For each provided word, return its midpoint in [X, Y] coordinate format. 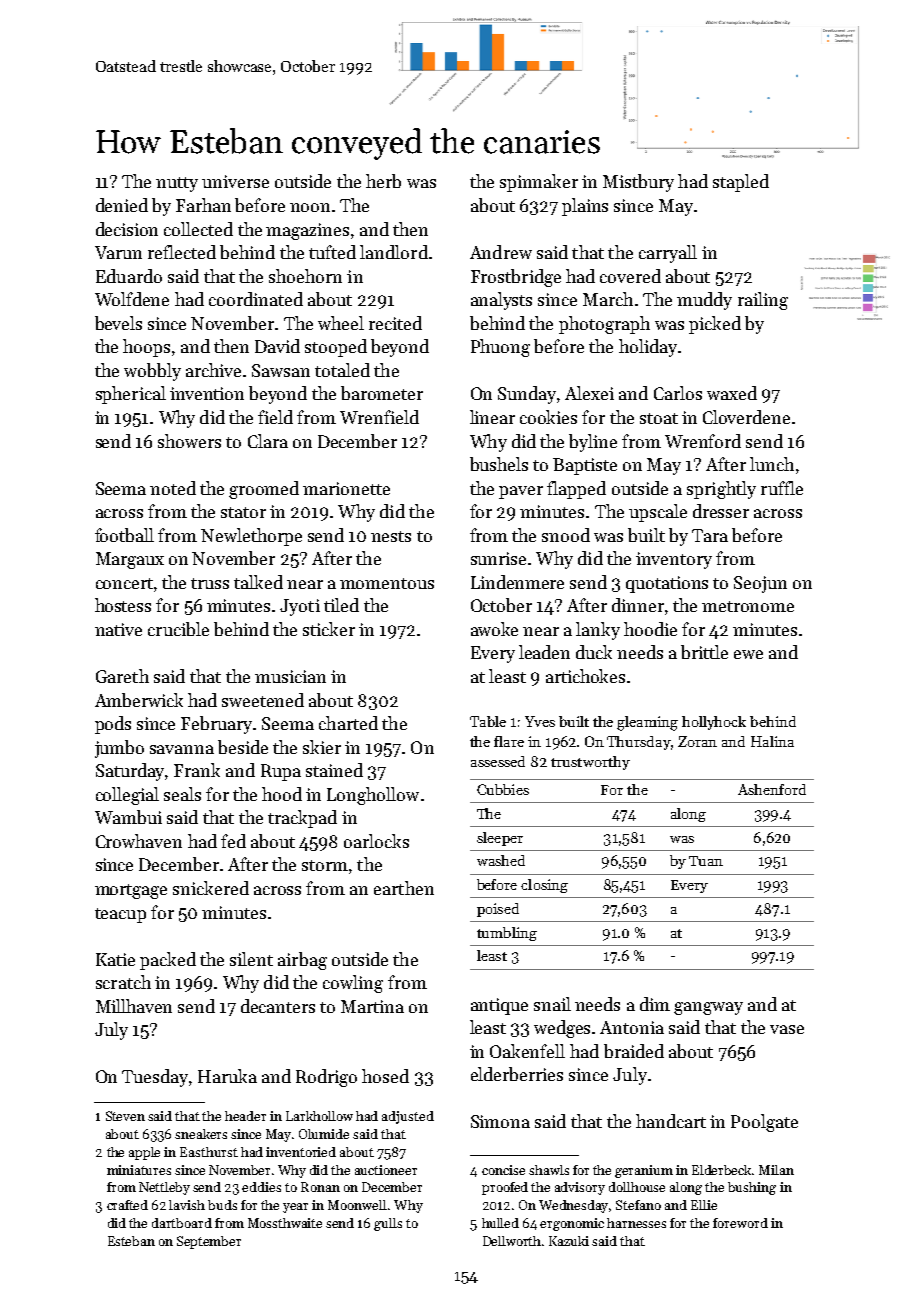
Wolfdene [132, 299]
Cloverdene [746, 417]
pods [113, 725]
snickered [211, 888]
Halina [772, 741]
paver [521, 492]
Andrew [501, 252]
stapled [741, 183]
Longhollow [373, 796]
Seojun [760, 584]
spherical [131, 395]
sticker [329, 629]
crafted [127, 1205]
